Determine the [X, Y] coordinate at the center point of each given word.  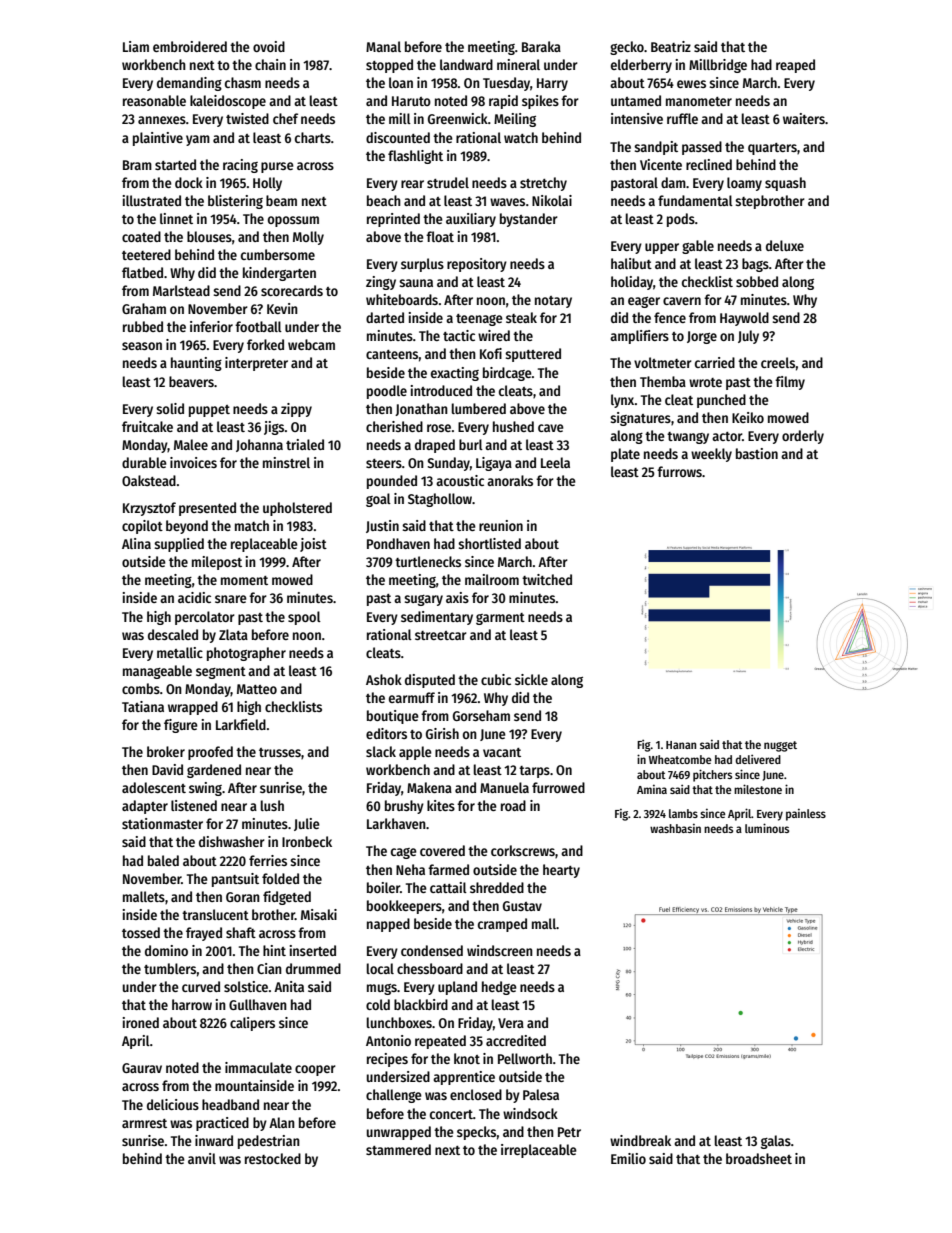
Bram [137, 165]
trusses [280, 752]
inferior [211, 326]
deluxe [785, 245]
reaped [795, 66]
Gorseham [481, 715]
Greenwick [458, 118]
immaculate [258, 1067]
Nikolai [552, 200]
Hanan [681, 745]
